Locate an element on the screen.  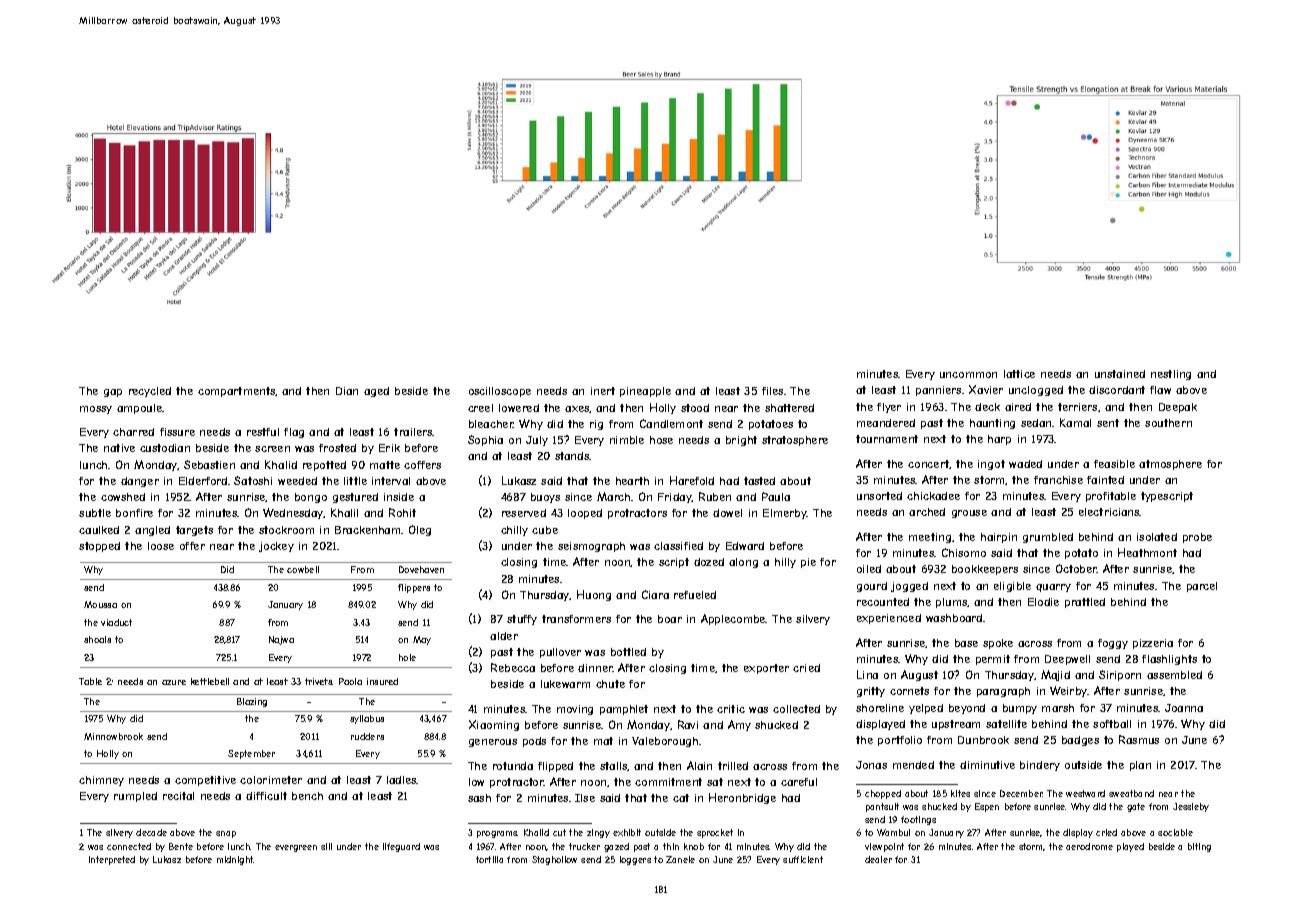
Joanna is located at coordinates (1184, 708).
